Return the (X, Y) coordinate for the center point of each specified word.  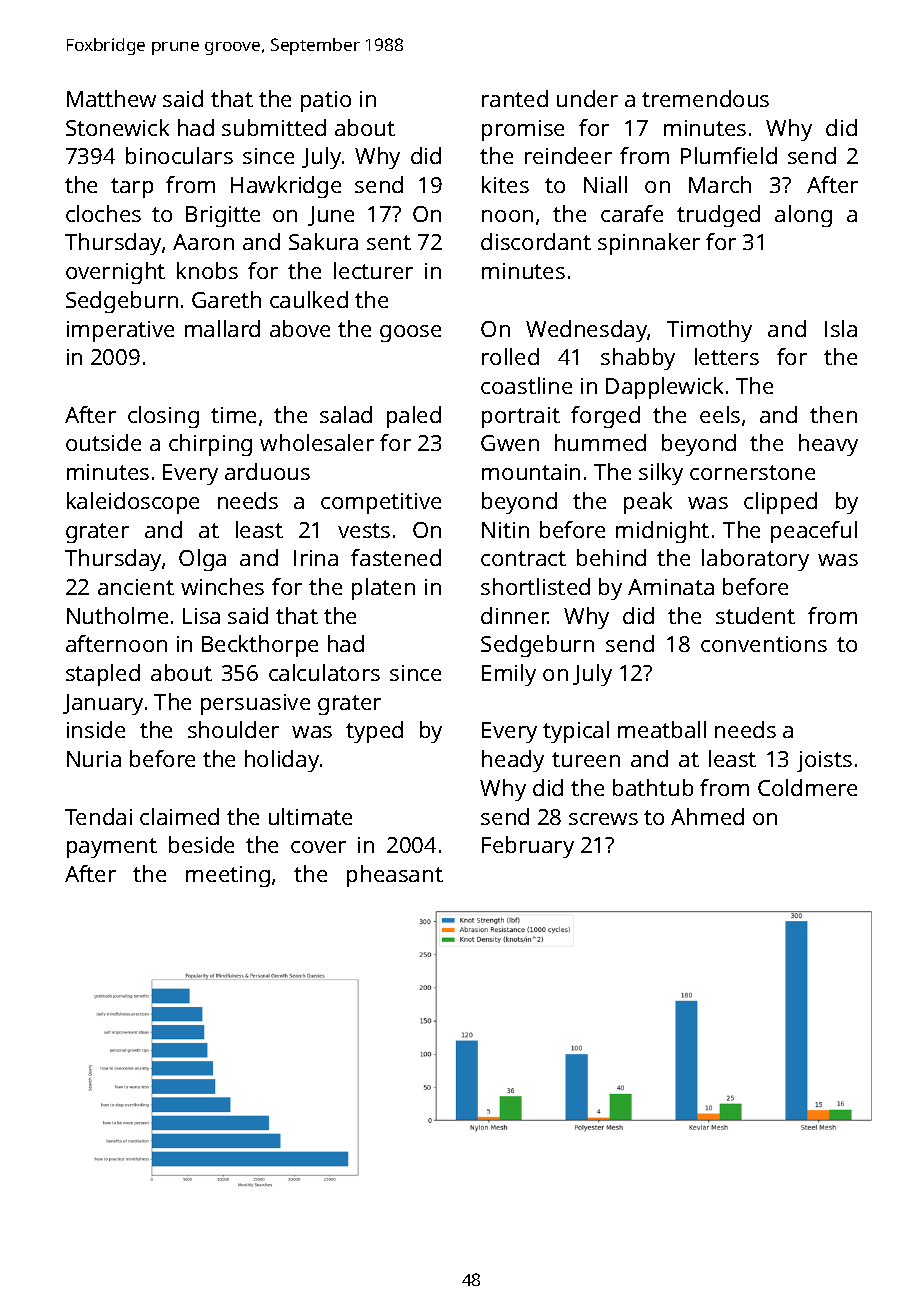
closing (163, 417)
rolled (510, 356)
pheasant (395, 876)
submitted (274, 127)
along (803, 216)
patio (326, 101)
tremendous (705, 98)
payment (112, 848)
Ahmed (707, 816)
